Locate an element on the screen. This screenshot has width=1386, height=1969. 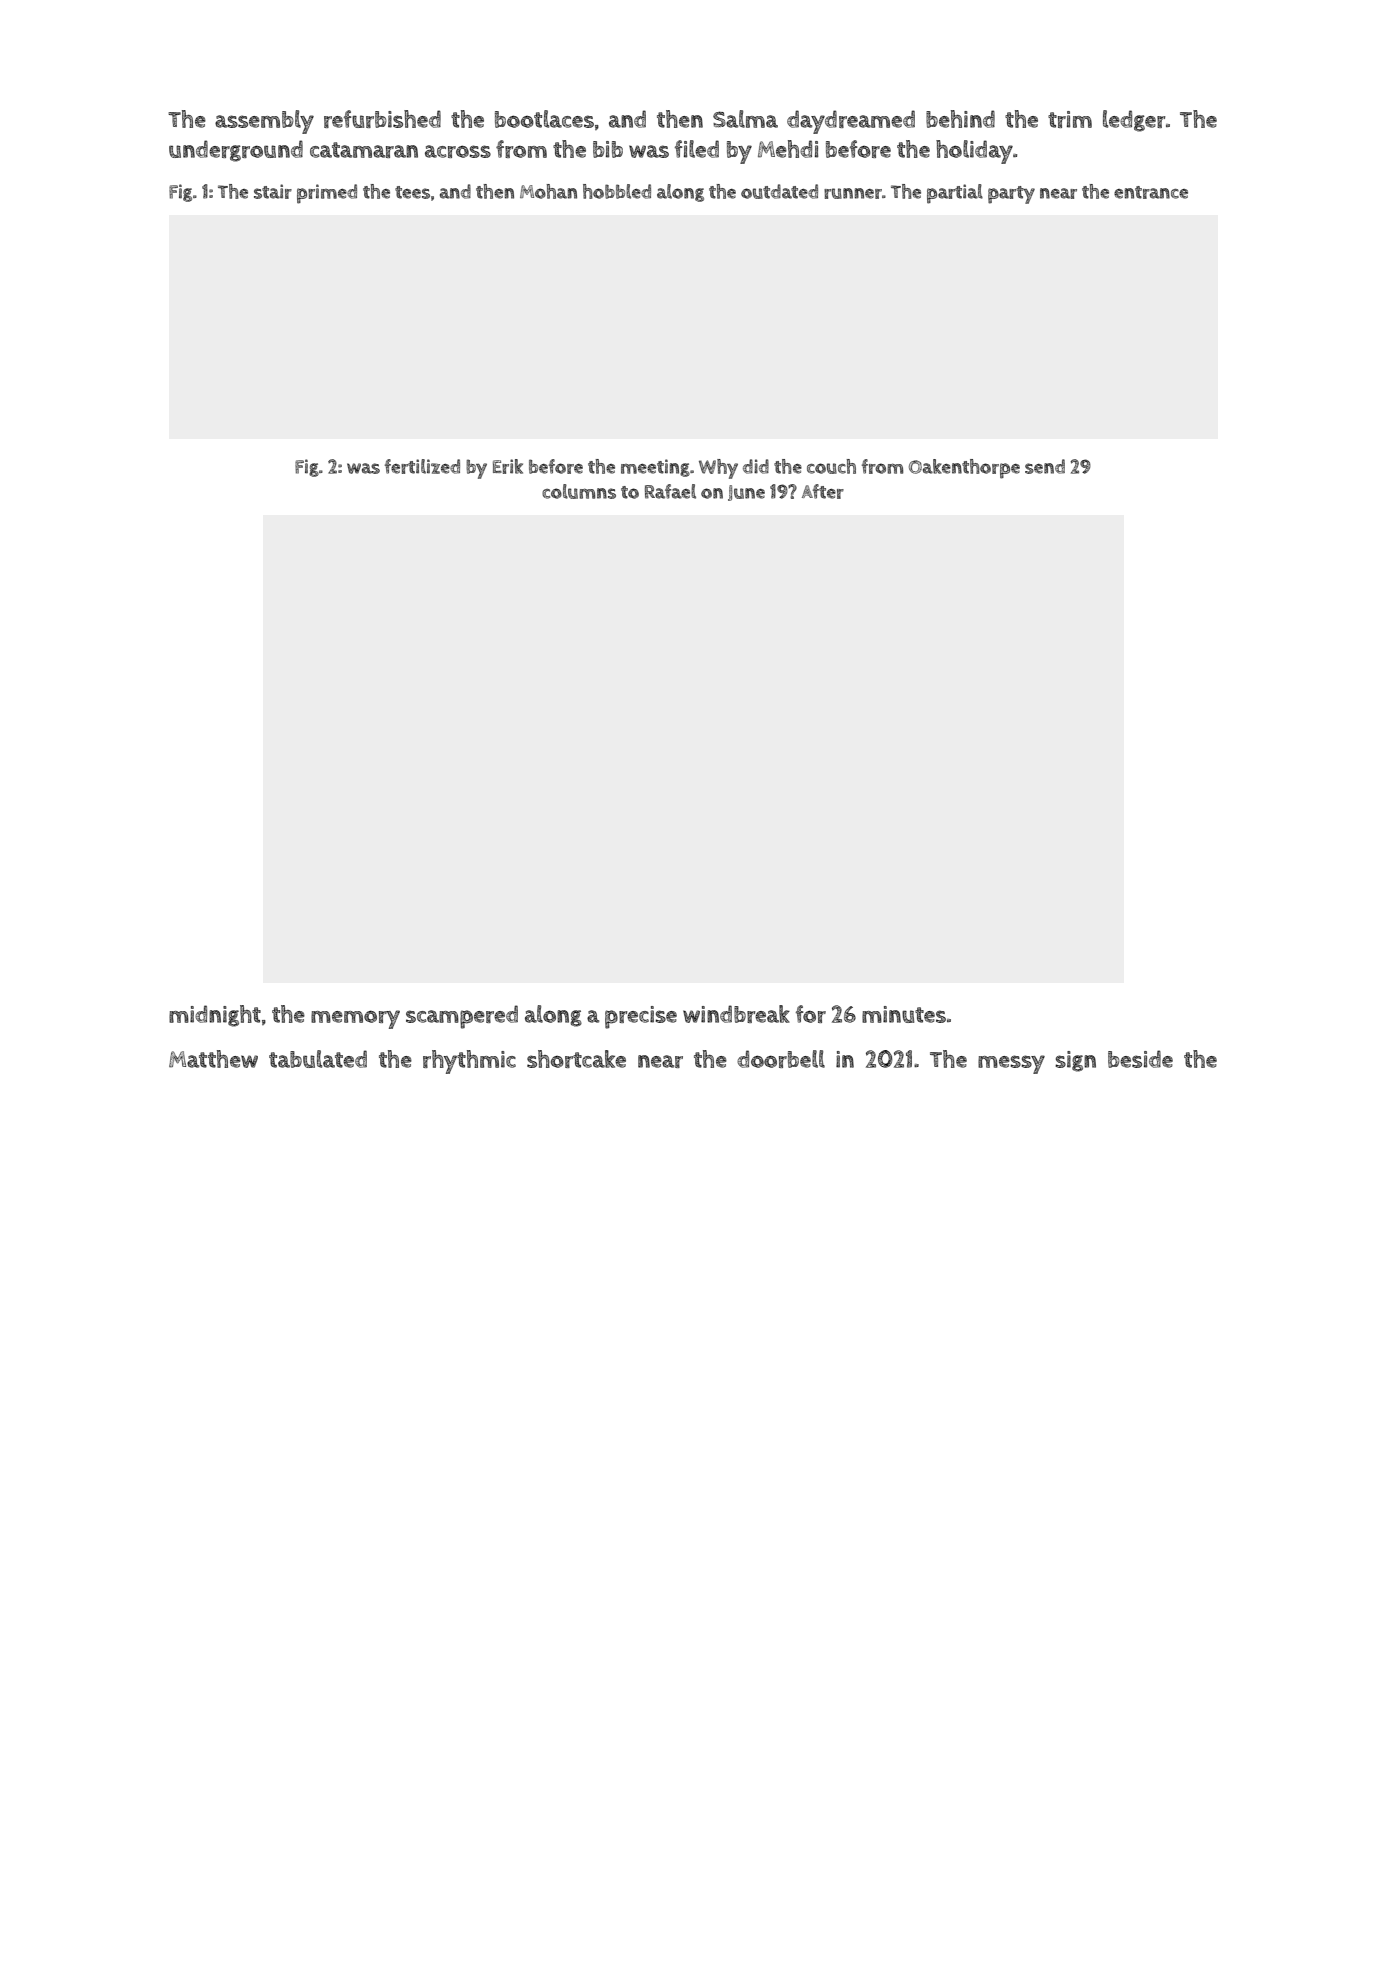
refurbished is located at coordinates (382, 119).
